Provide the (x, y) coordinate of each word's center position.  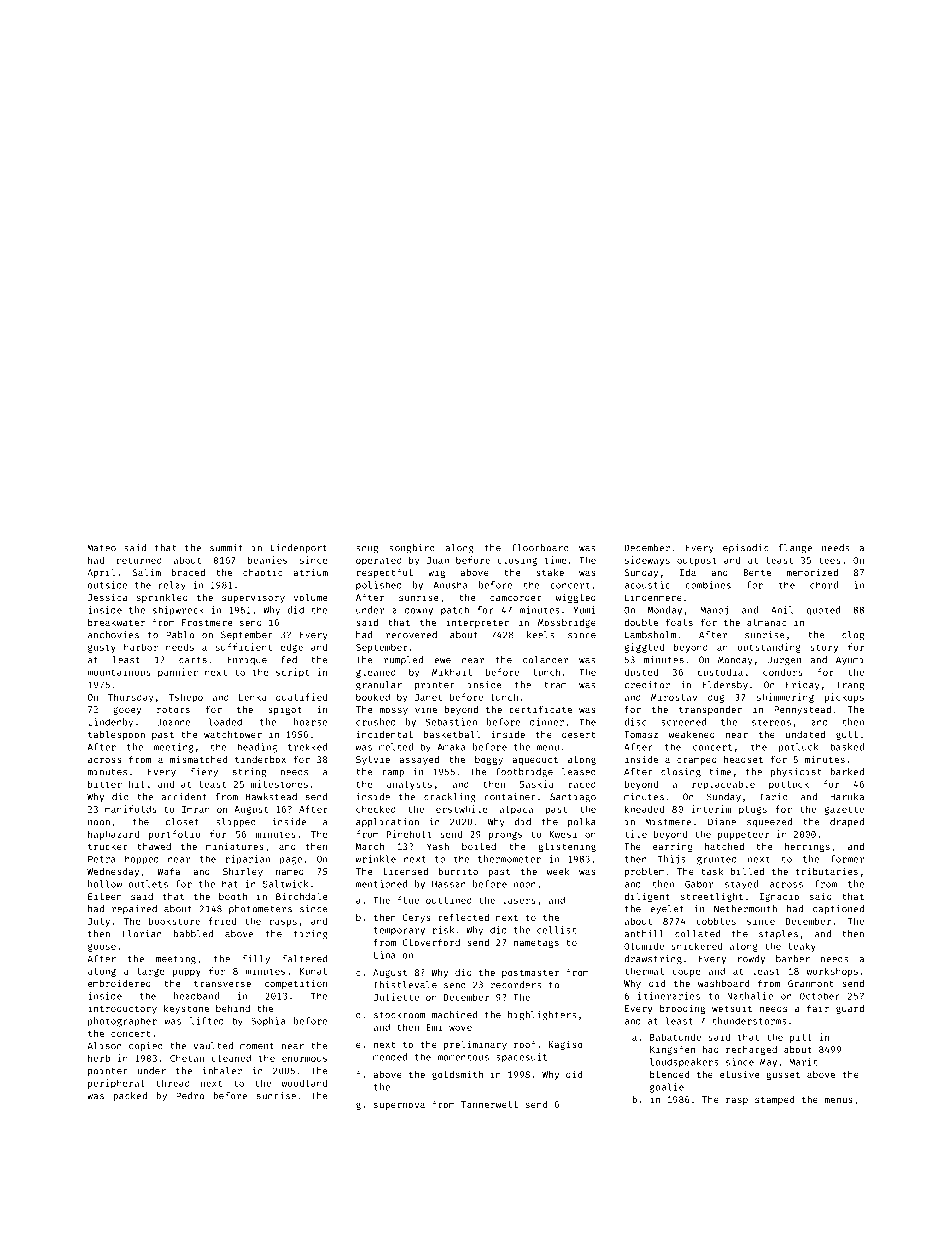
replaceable (723, 785)
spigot (285, 710)
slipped (235, 822)
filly (256, 959)
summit (226, 548)
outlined (449, 900)
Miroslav (674, 697)
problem (645, 872)
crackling (450, 798)
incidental (385, 734)
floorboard (540, 548)
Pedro (190, 1096)
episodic (745, 548)
